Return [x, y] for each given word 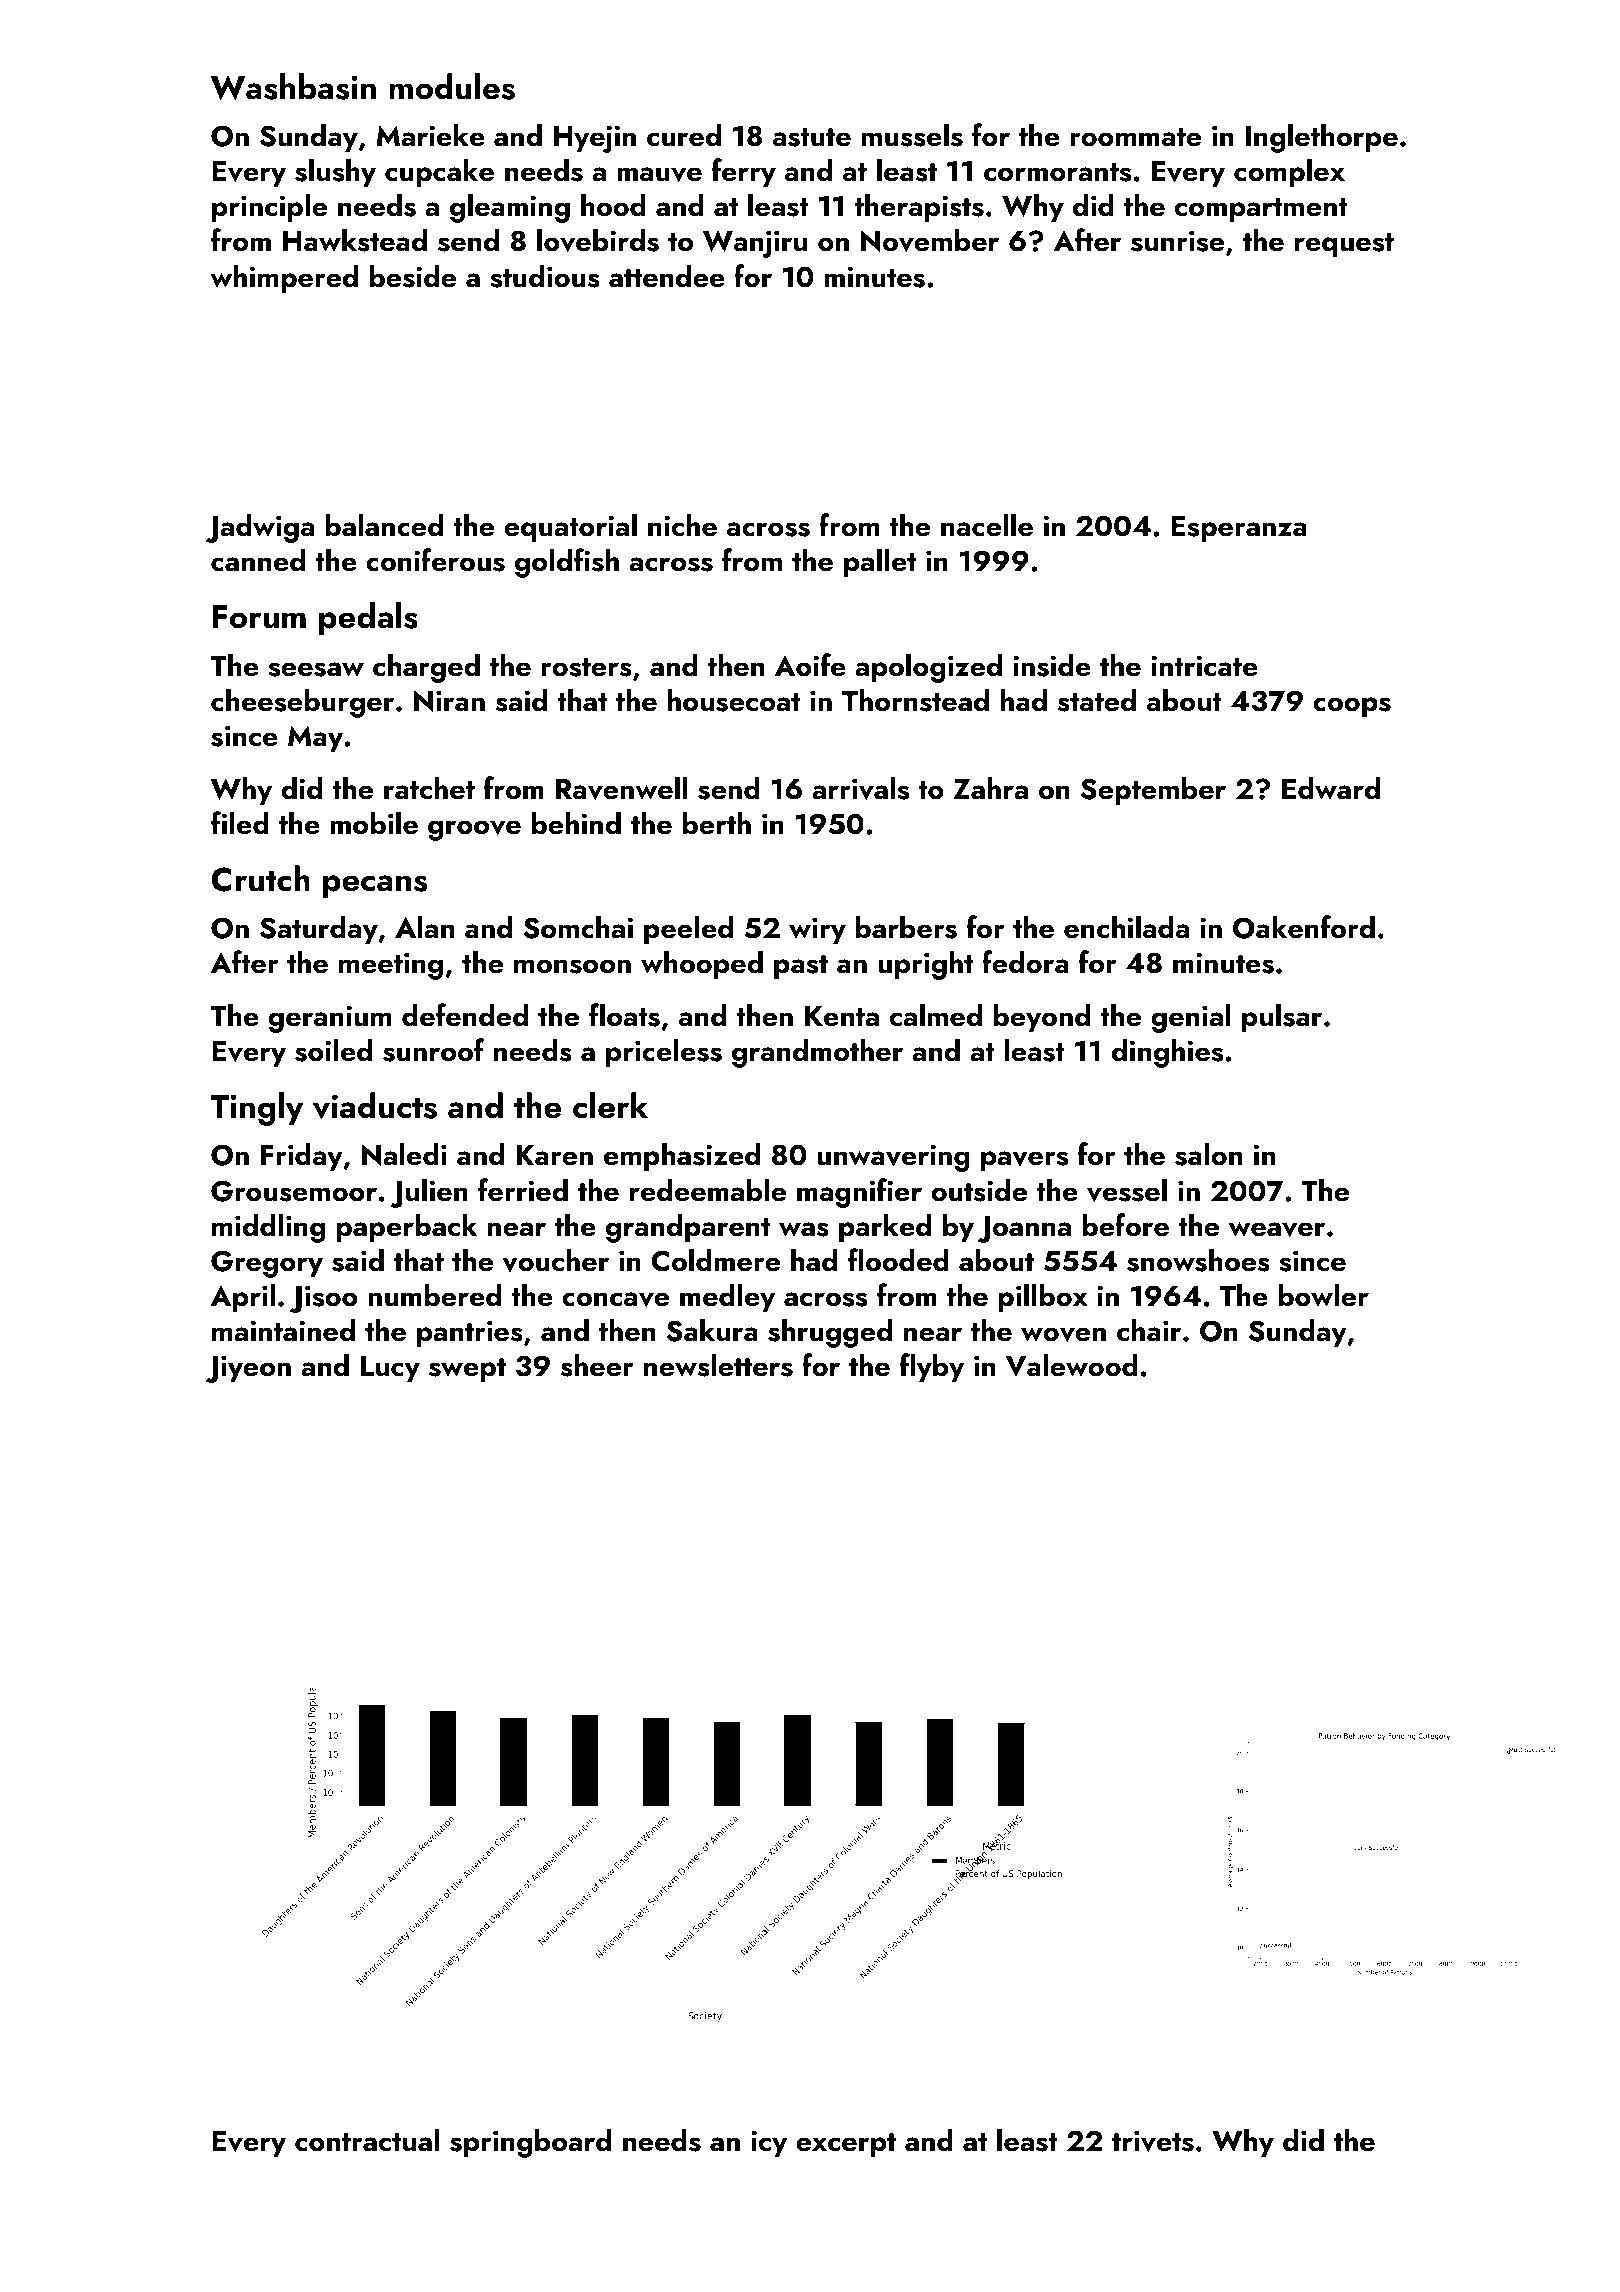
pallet [880, 563]
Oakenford [1304, 927]
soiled [333, 1050]
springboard [530, 2143]
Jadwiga [260, 528]
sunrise [1177, 241]
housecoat [734, 700]
